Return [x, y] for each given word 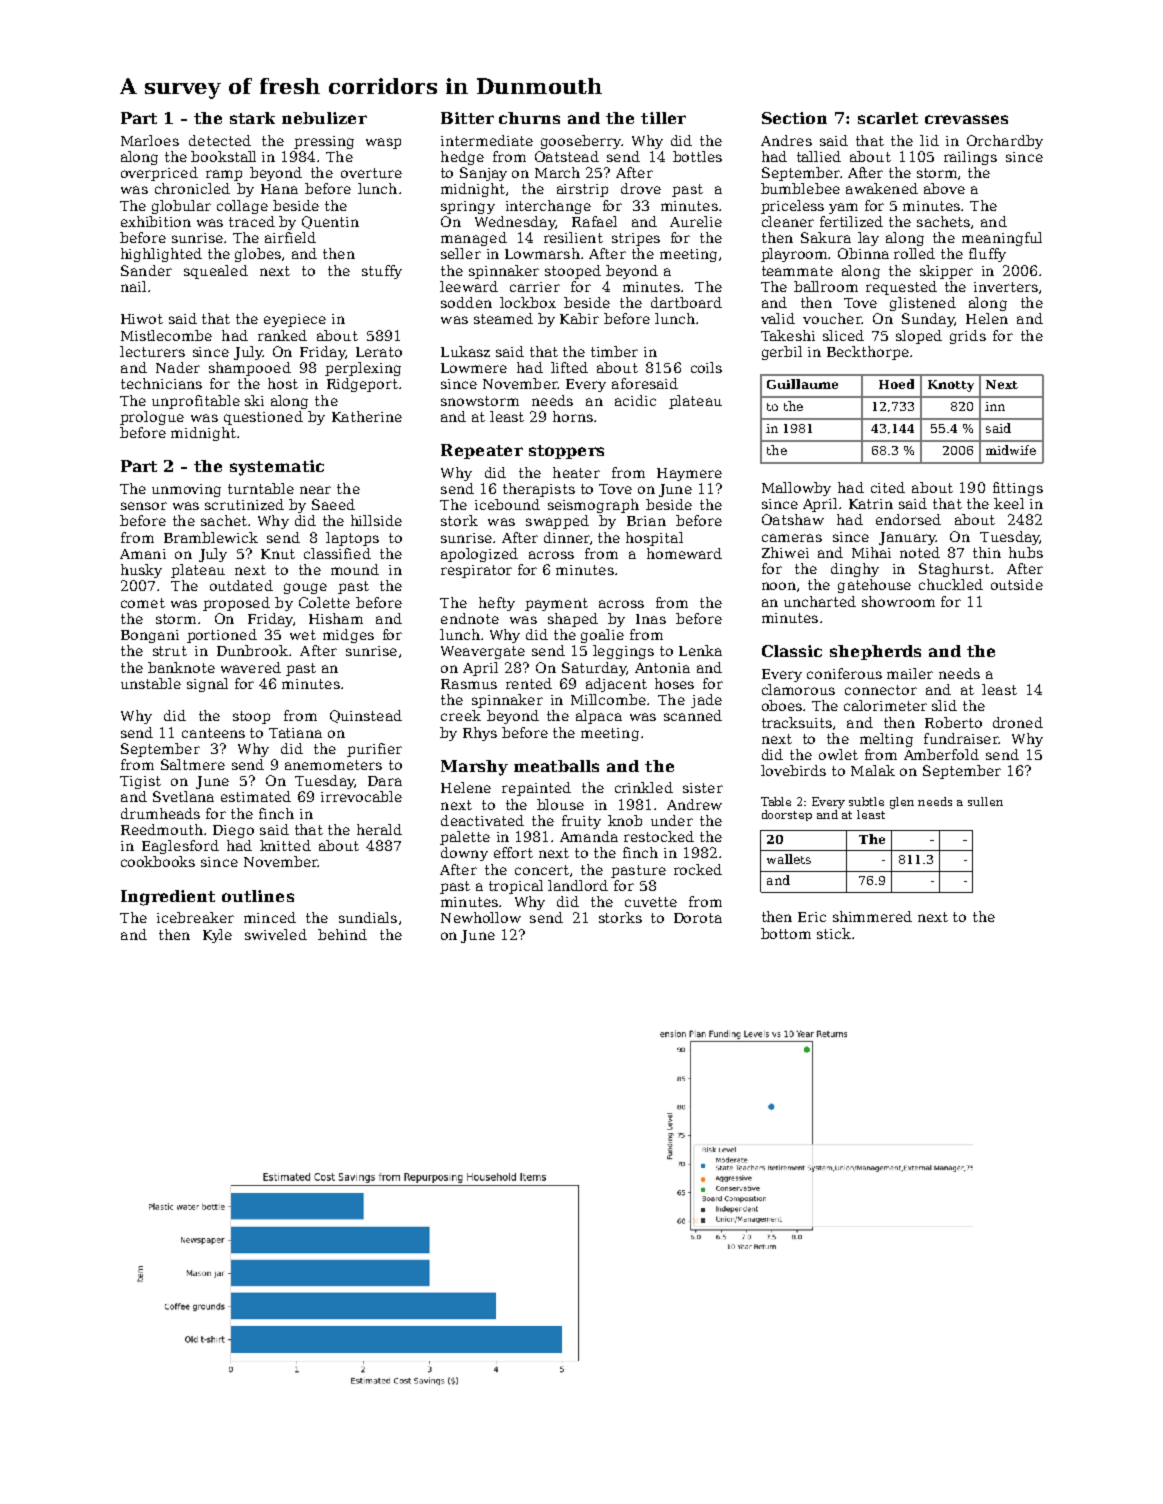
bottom [786, 933]
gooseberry [581, 142]
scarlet [888, 118]
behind [342, 934]
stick [834, 933]
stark [252, 118]
